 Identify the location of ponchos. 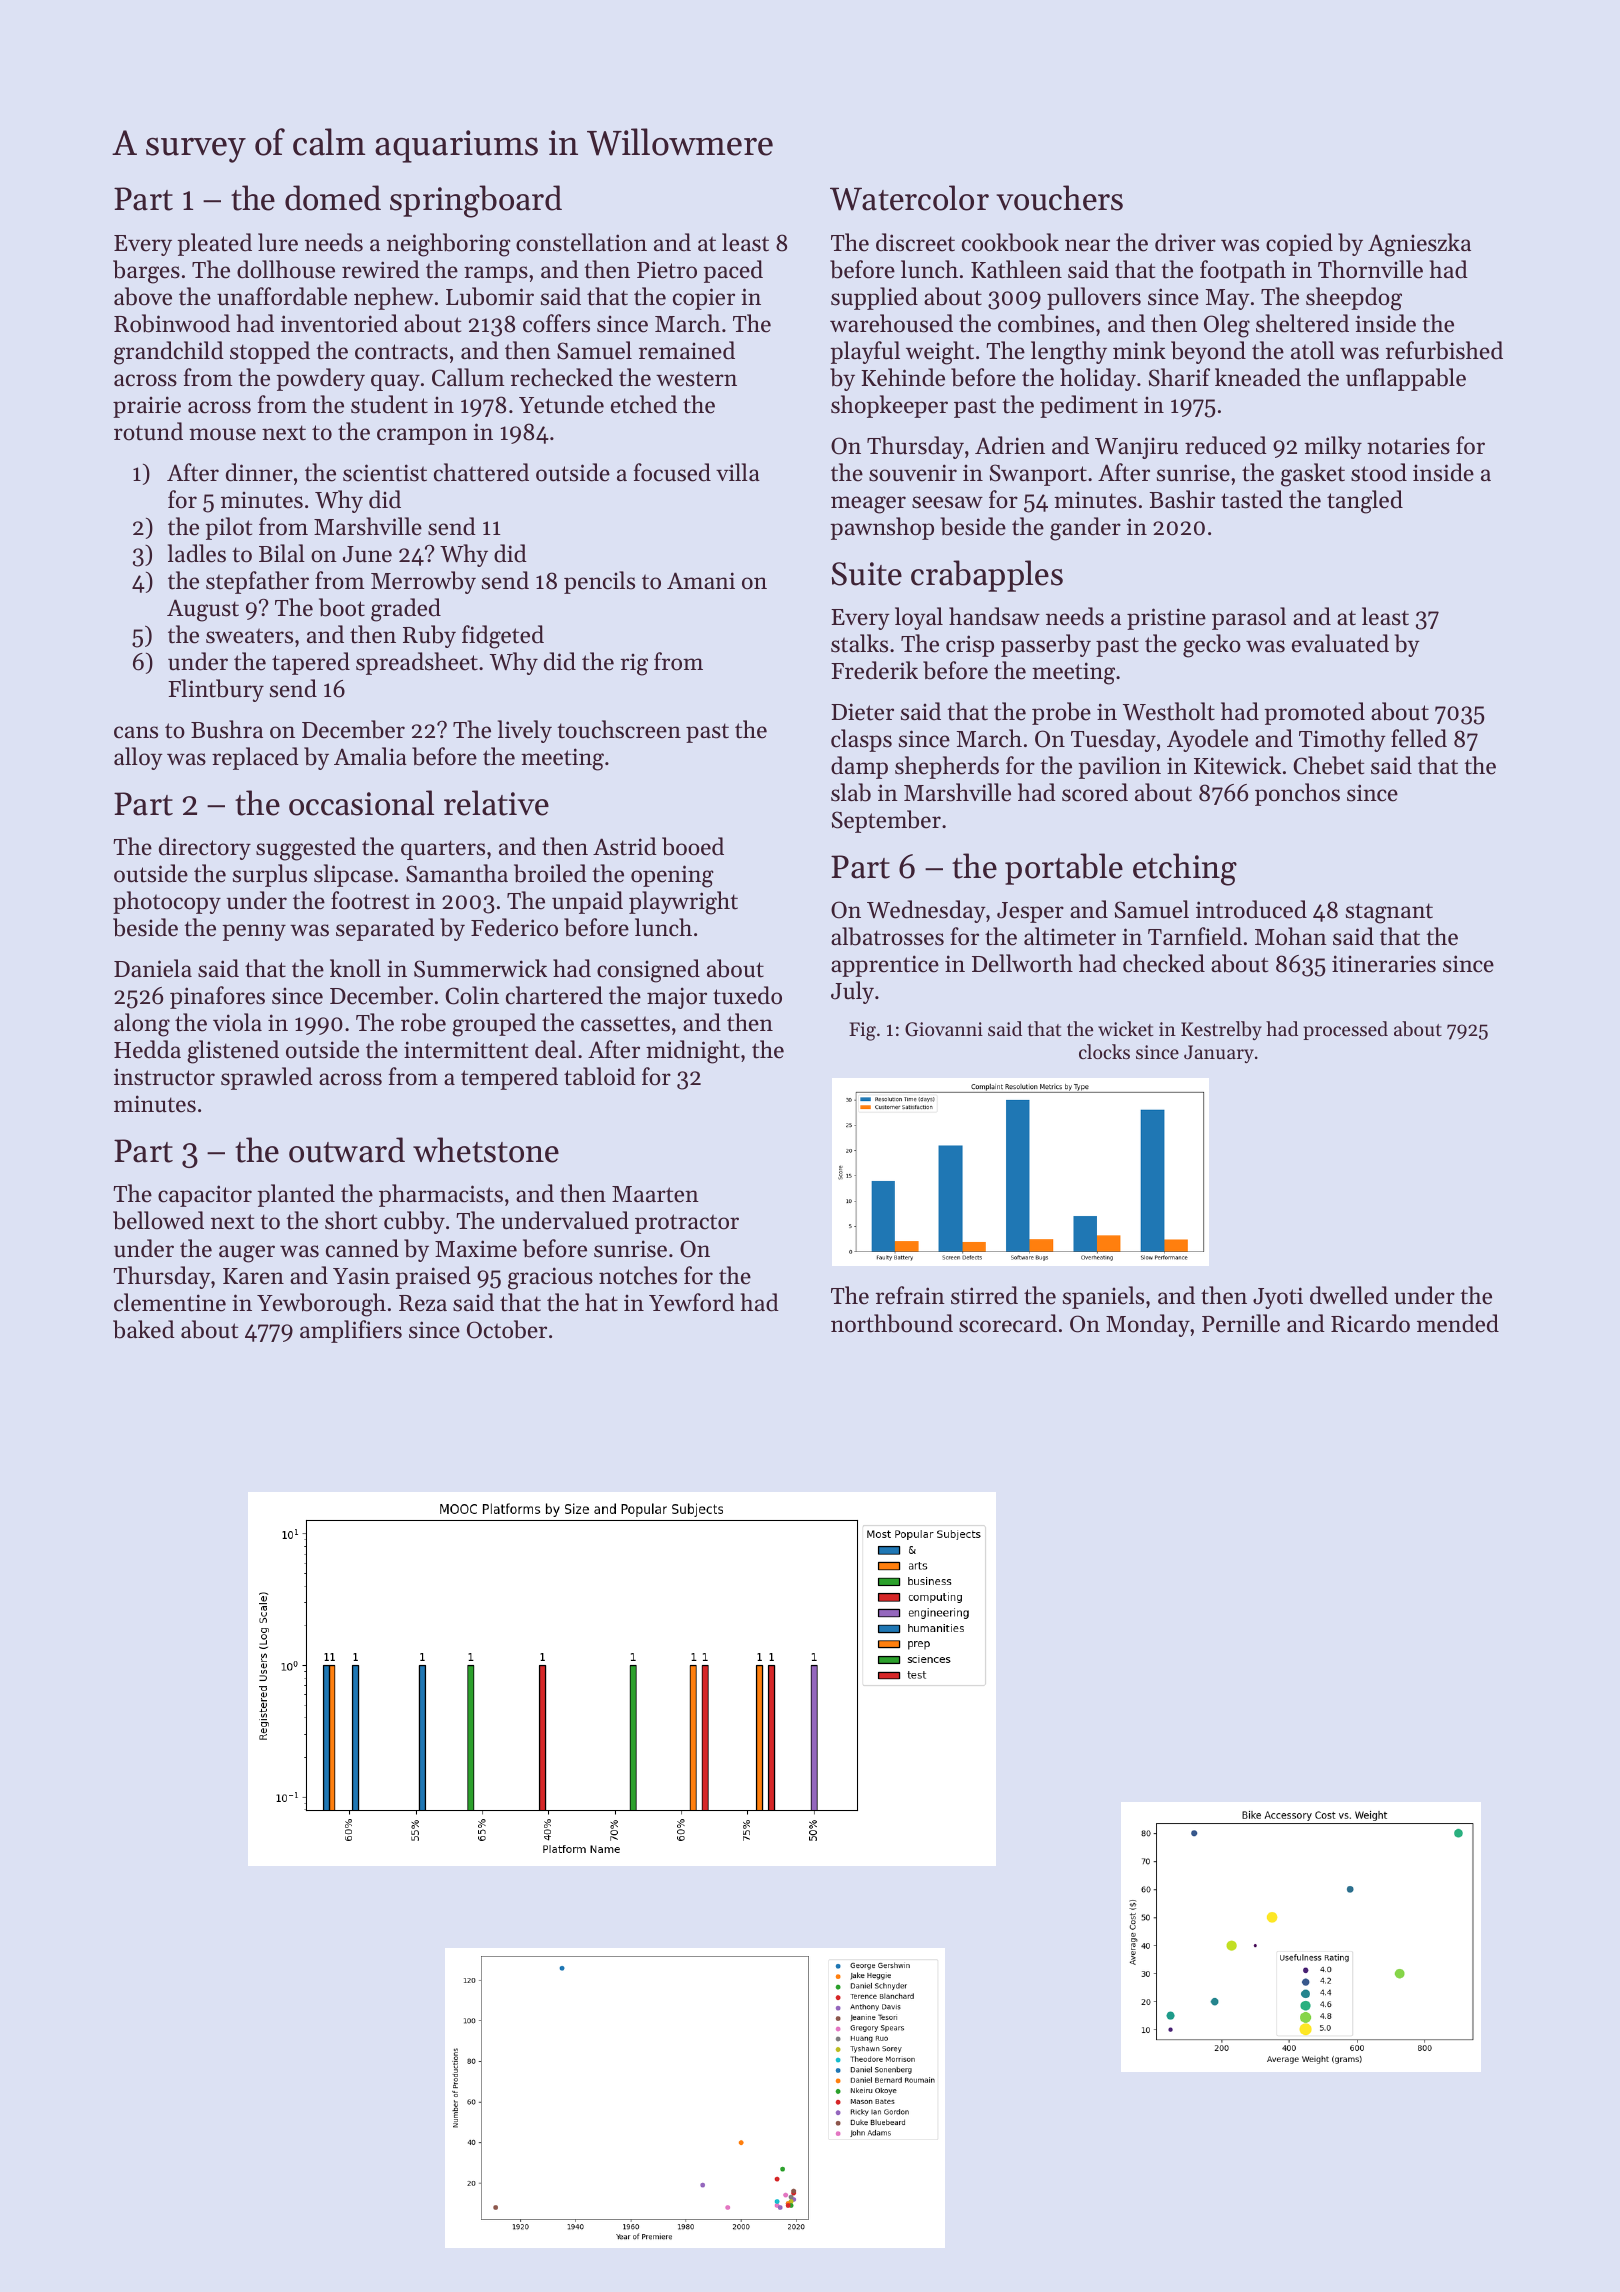
(1297, 794).
